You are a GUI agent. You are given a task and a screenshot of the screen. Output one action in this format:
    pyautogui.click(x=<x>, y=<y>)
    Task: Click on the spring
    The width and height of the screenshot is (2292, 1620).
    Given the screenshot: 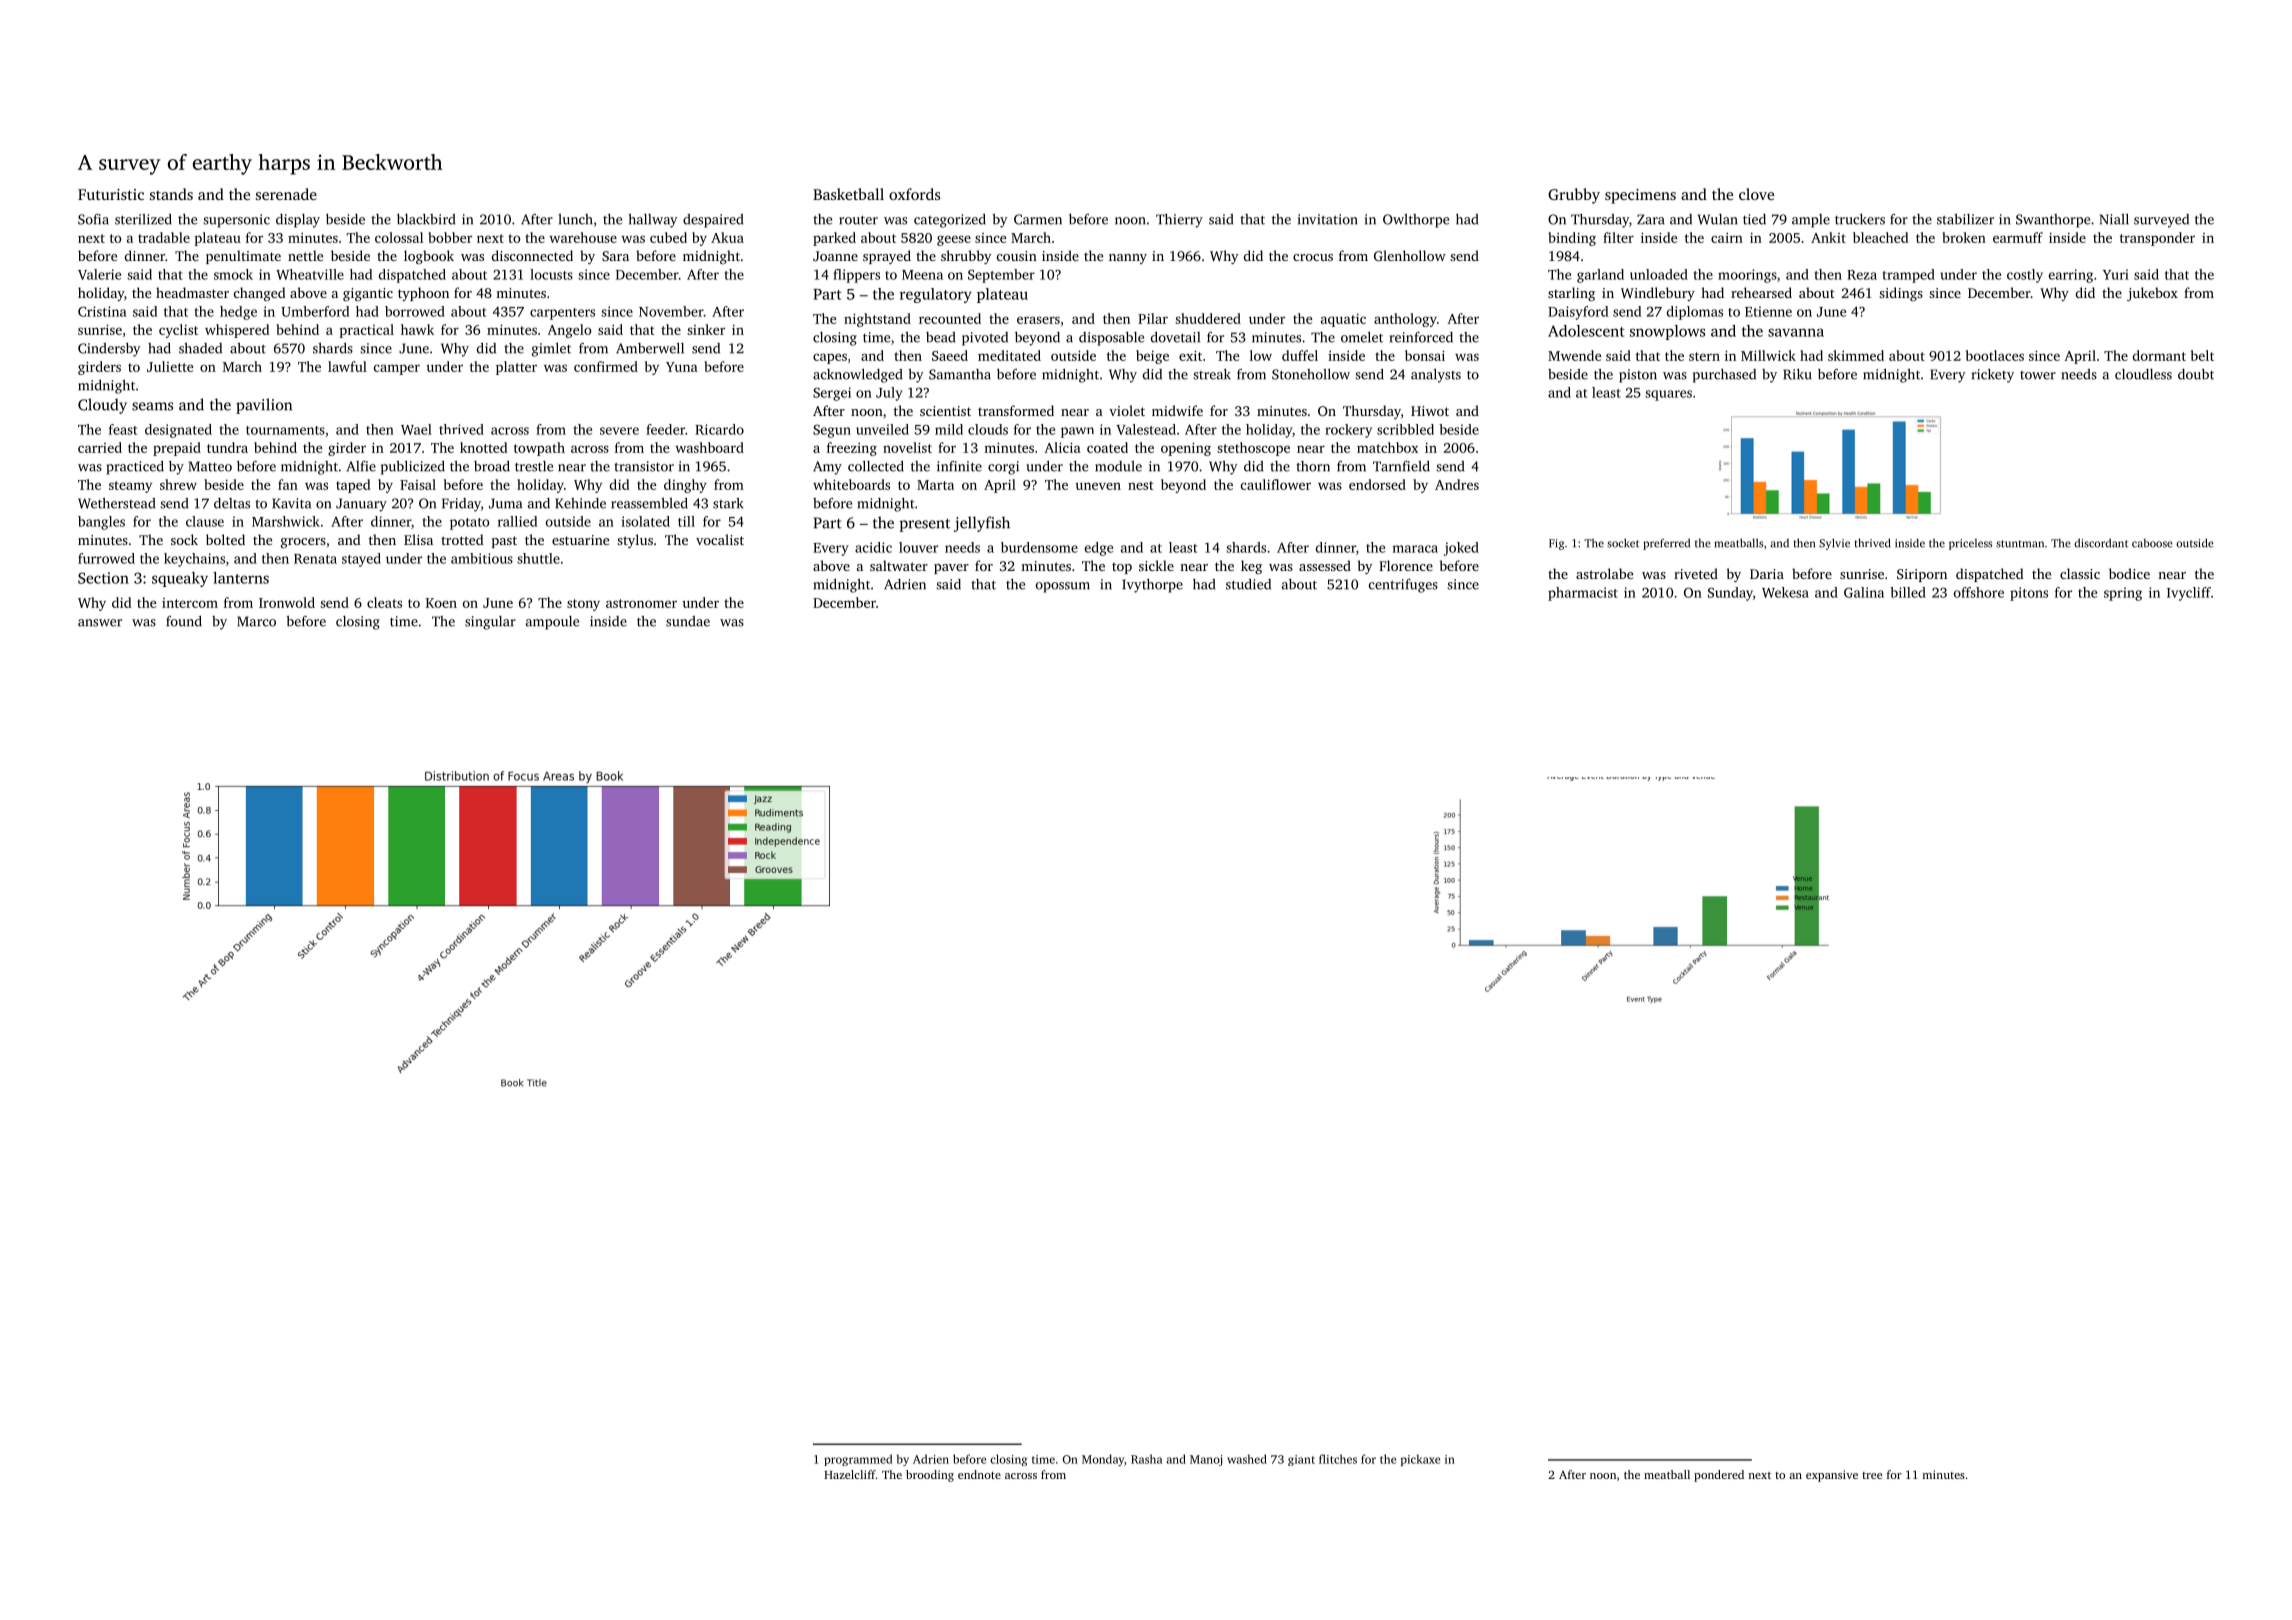 What is the action you would take?
    pyautogui.click(x=2123, y=594)
